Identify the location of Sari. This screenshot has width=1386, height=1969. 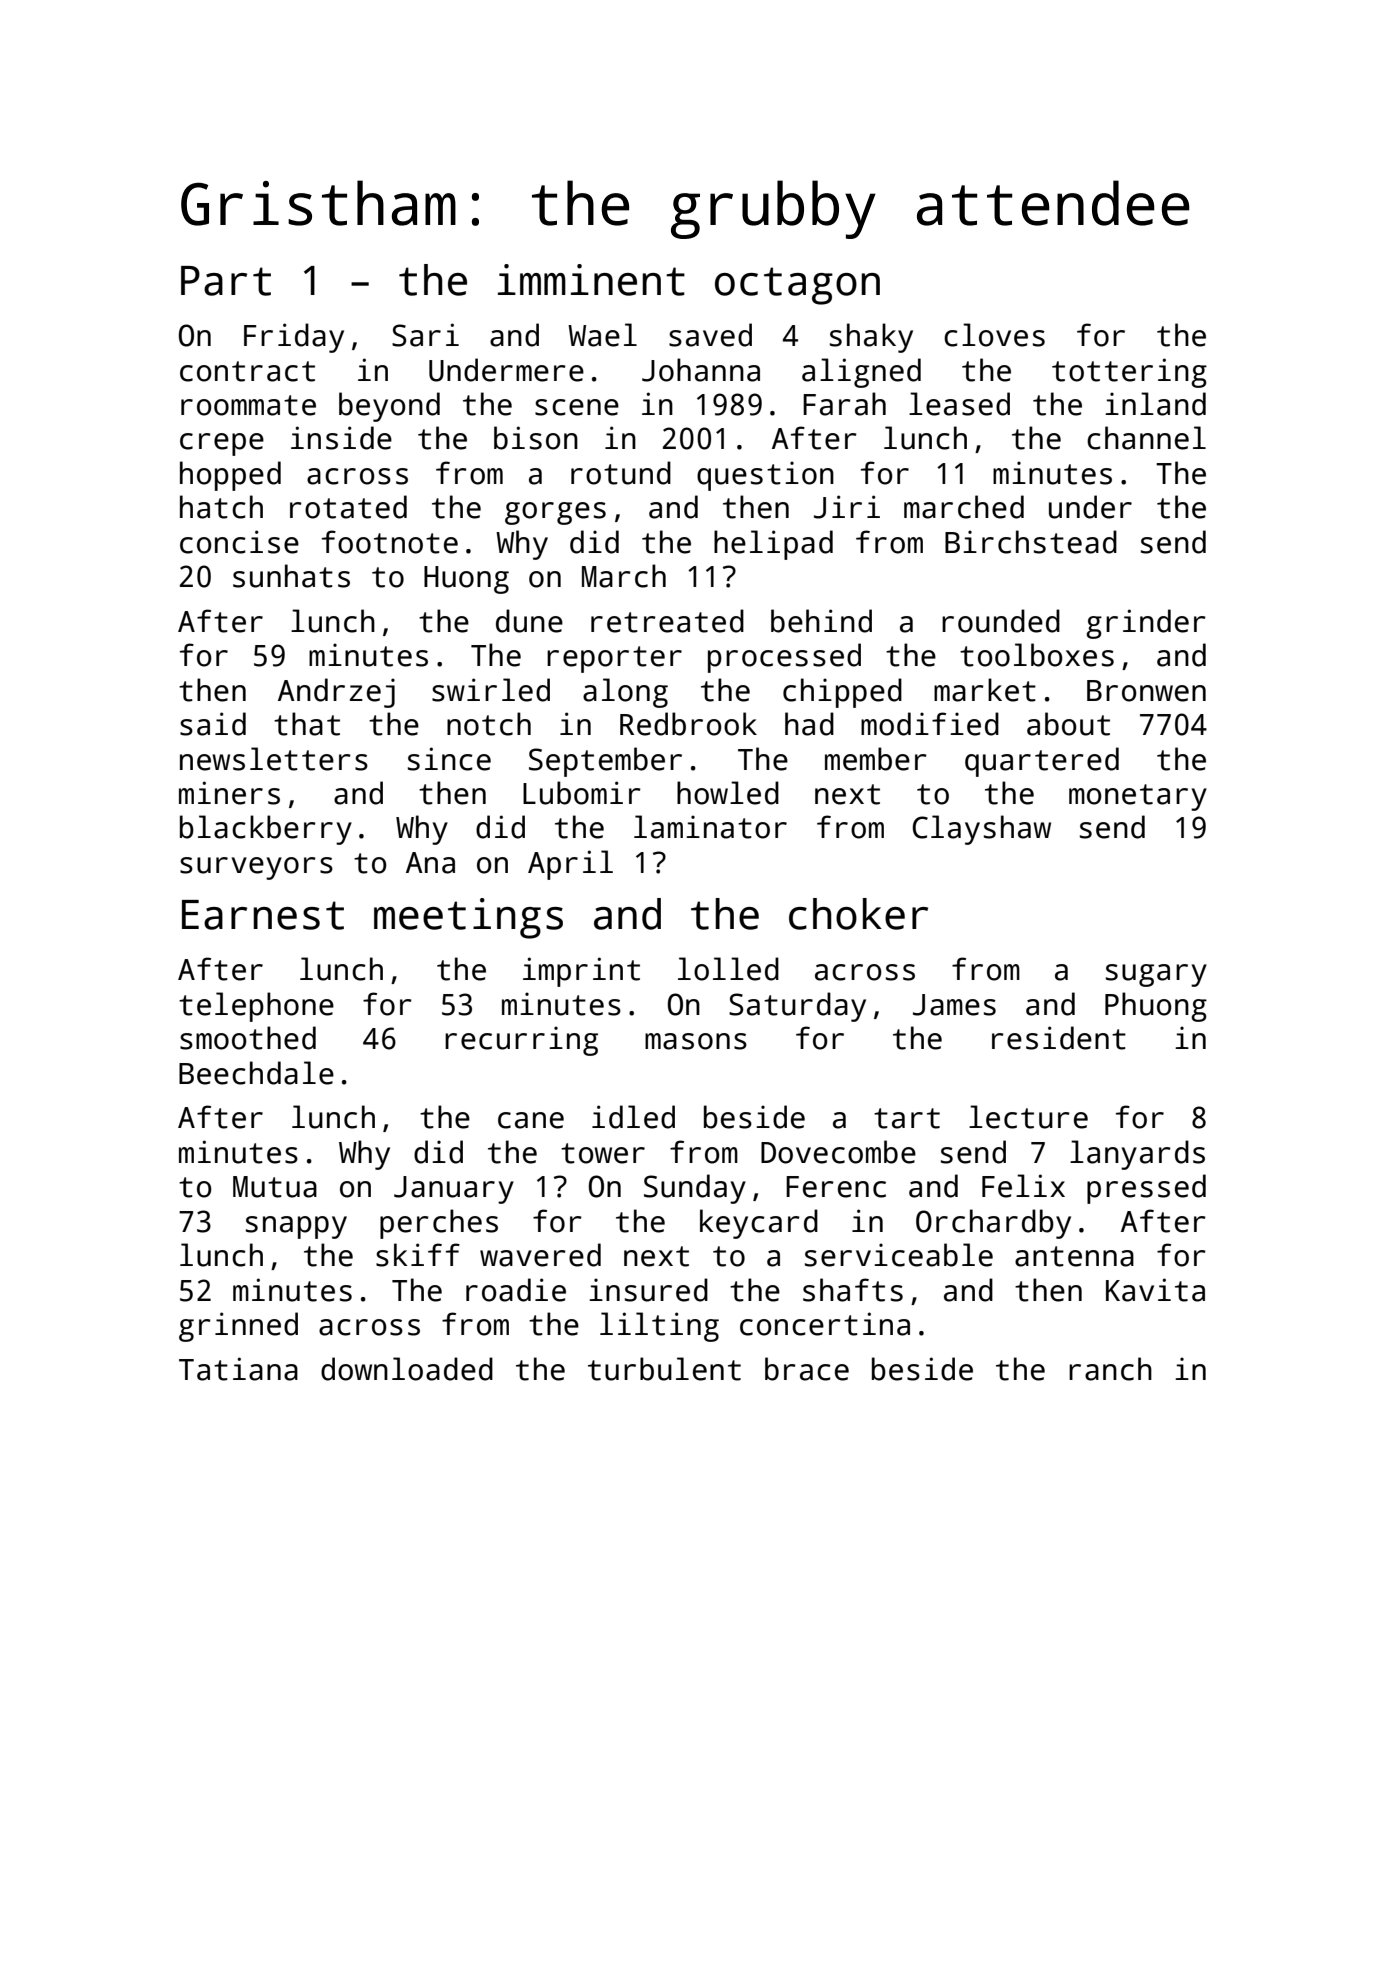
(425, 335).
